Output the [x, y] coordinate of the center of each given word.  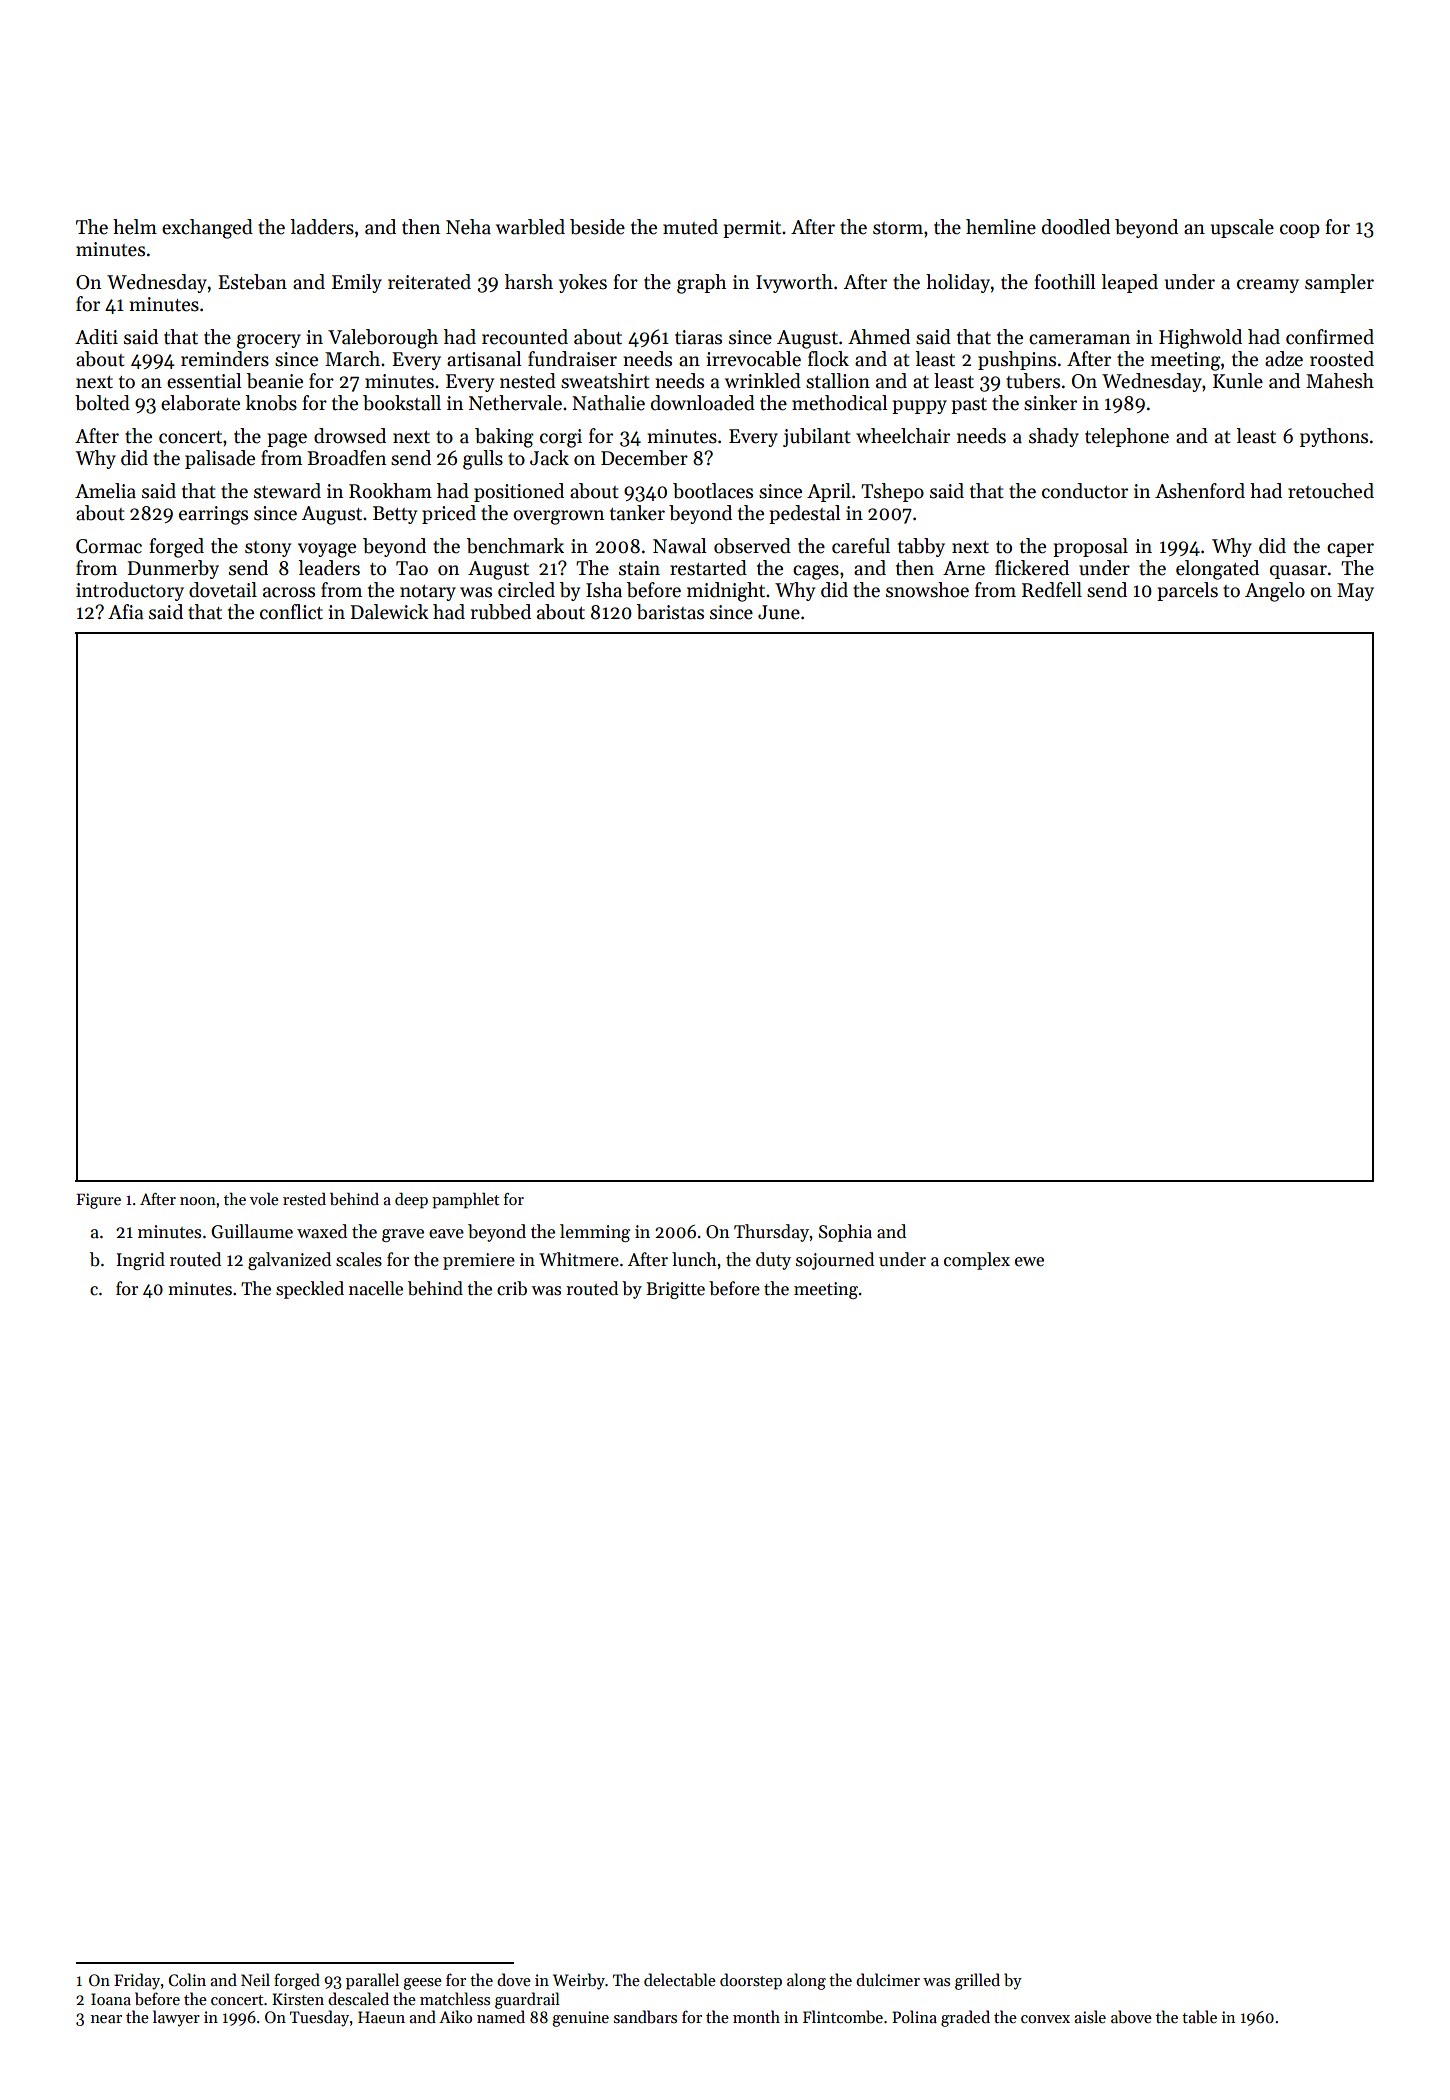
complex [977, 1261]
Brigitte [675, 1290]
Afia [126, 612]
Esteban [252, 282]
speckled [310, 1290]
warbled [530, 227]
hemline [1001, 227]
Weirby [579, 1981]
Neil [255, 1979]
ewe [1029, 1262]
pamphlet [465, 1201]
